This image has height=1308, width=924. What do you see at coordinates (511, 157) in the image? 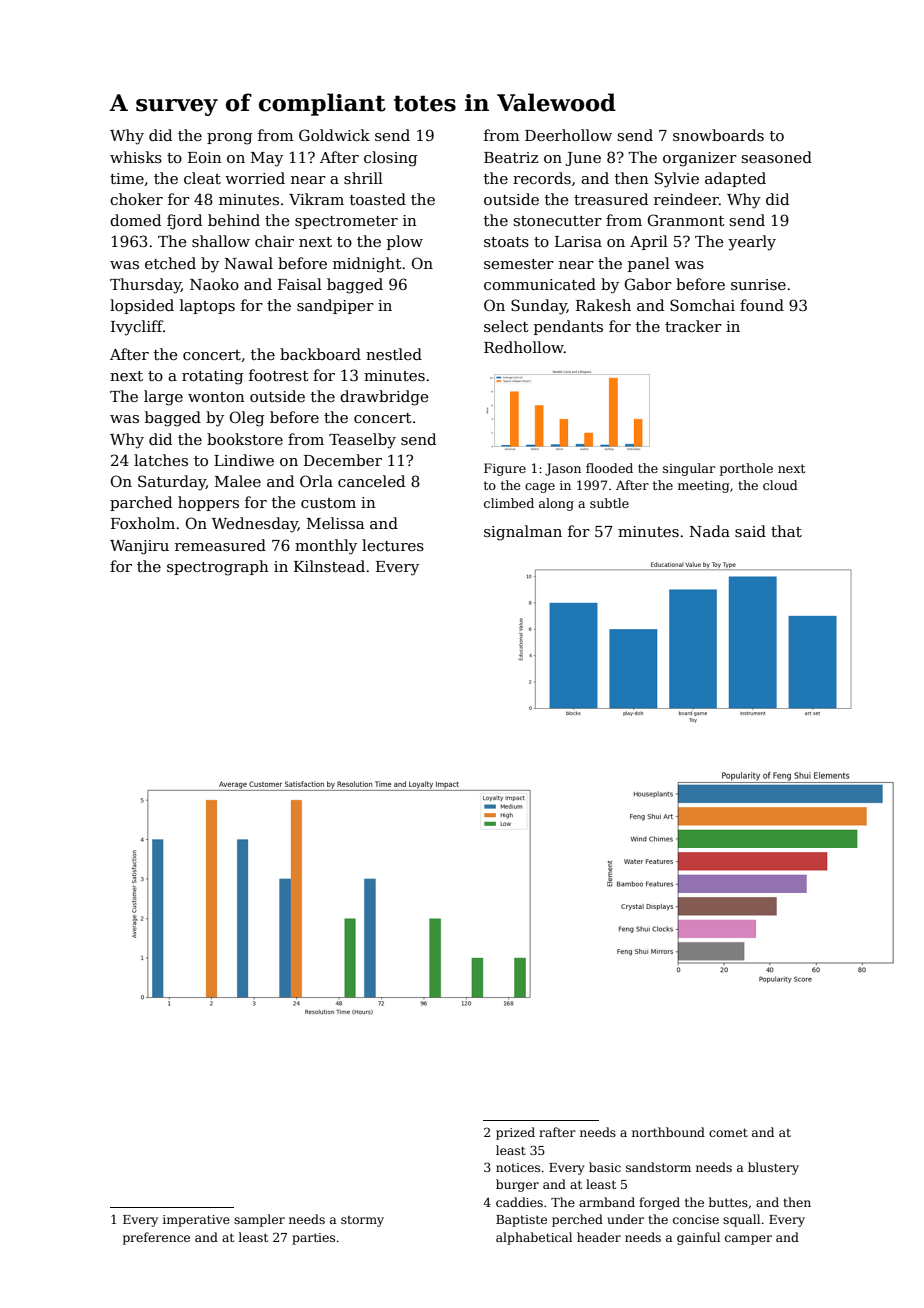
I see `Beatriz` at bounding box center [511, 157].
